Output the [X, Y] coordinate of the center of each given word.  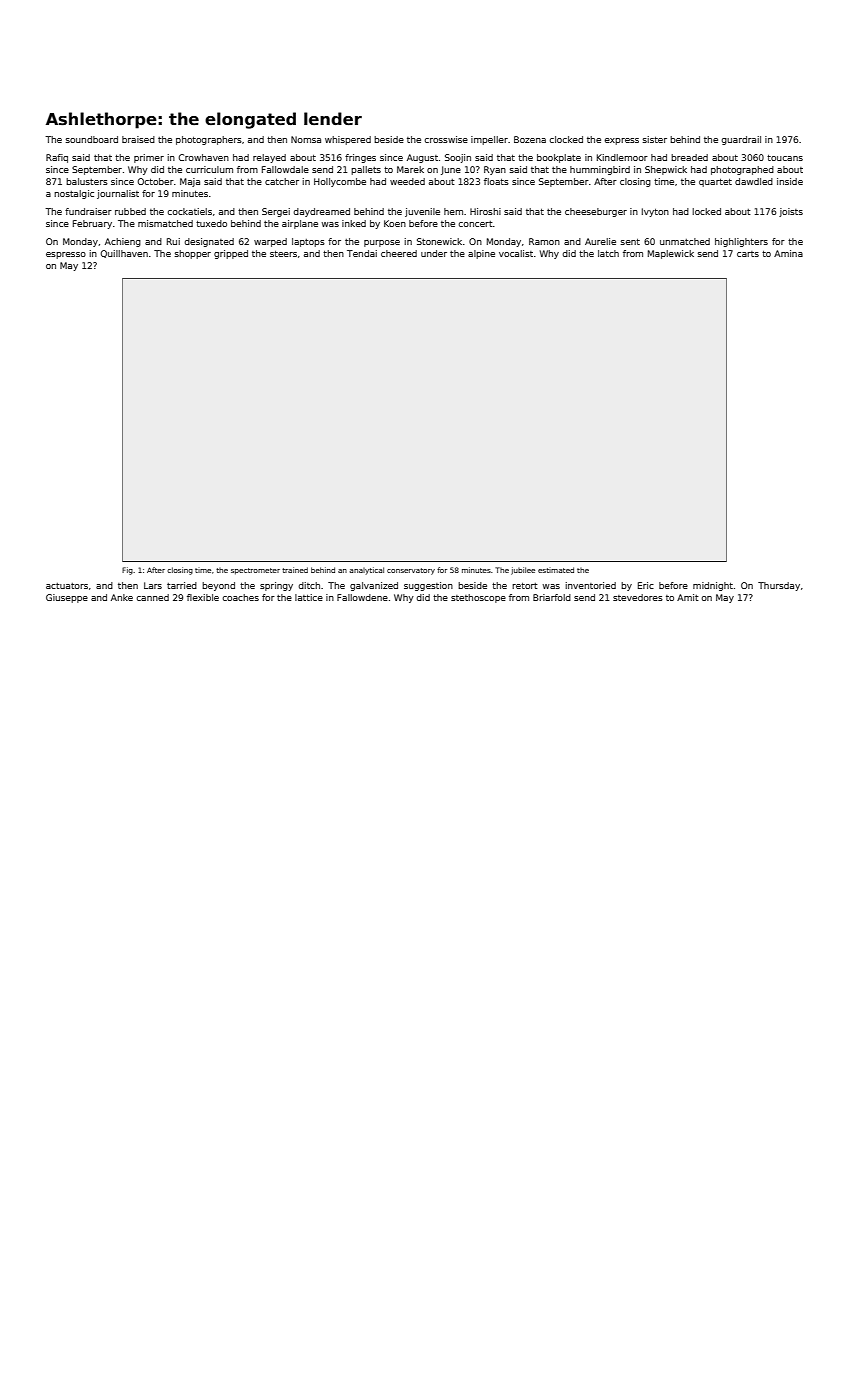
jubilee [523, 571]
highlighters [741, 242]
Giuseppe [67, 598]
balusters [87, 181]
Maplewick [671, 254]
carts [748, 254]
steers [283, 254]
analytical [366, 571]
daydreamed [321, 212]
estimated [556, 570]
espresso [66, 255]
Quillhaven [124, 254]
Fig [127, 571]
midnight [713, 586]
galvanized [374, 586]
